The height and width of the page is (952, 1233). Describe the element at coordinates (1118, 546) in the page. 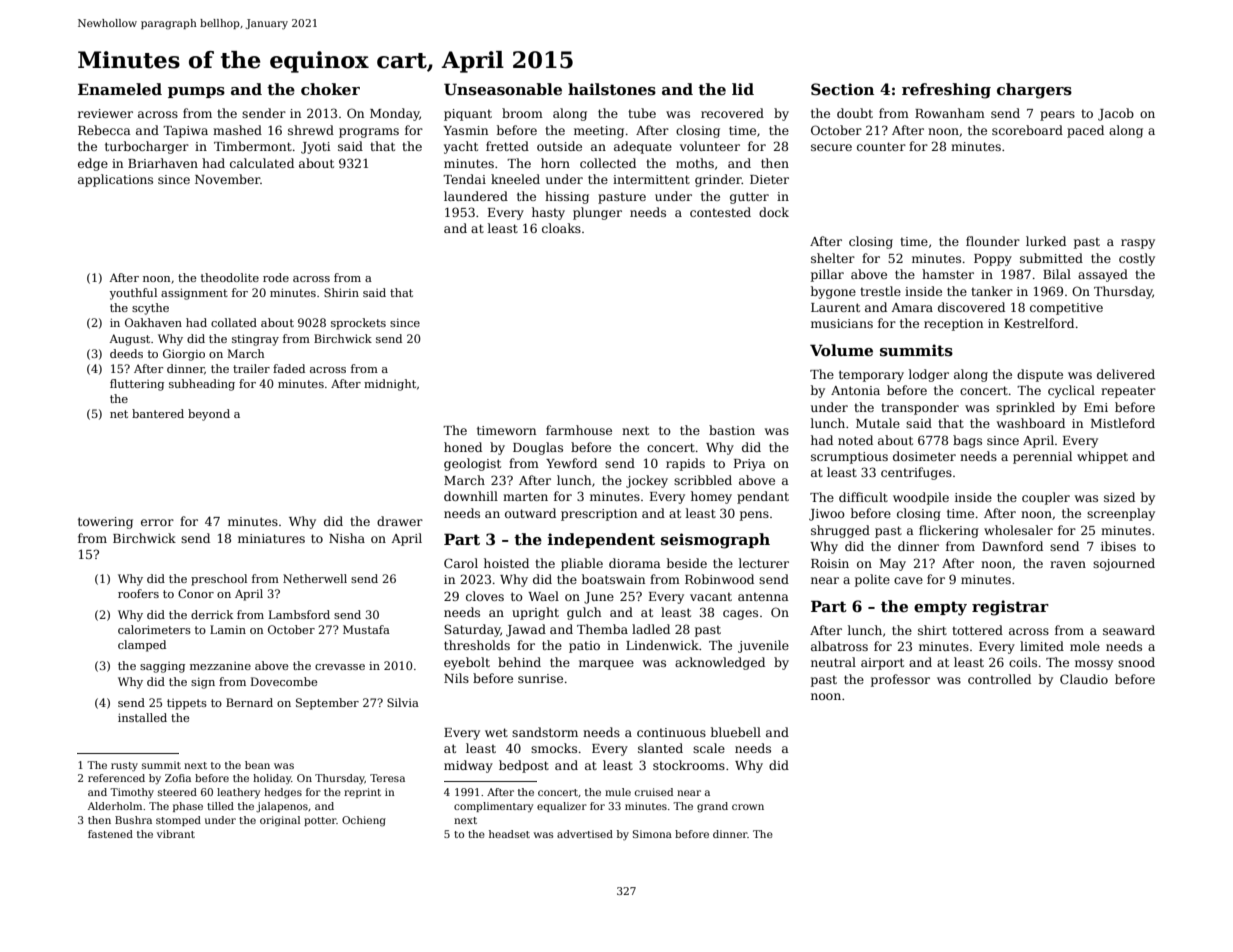

I see `ibises` at that location.
